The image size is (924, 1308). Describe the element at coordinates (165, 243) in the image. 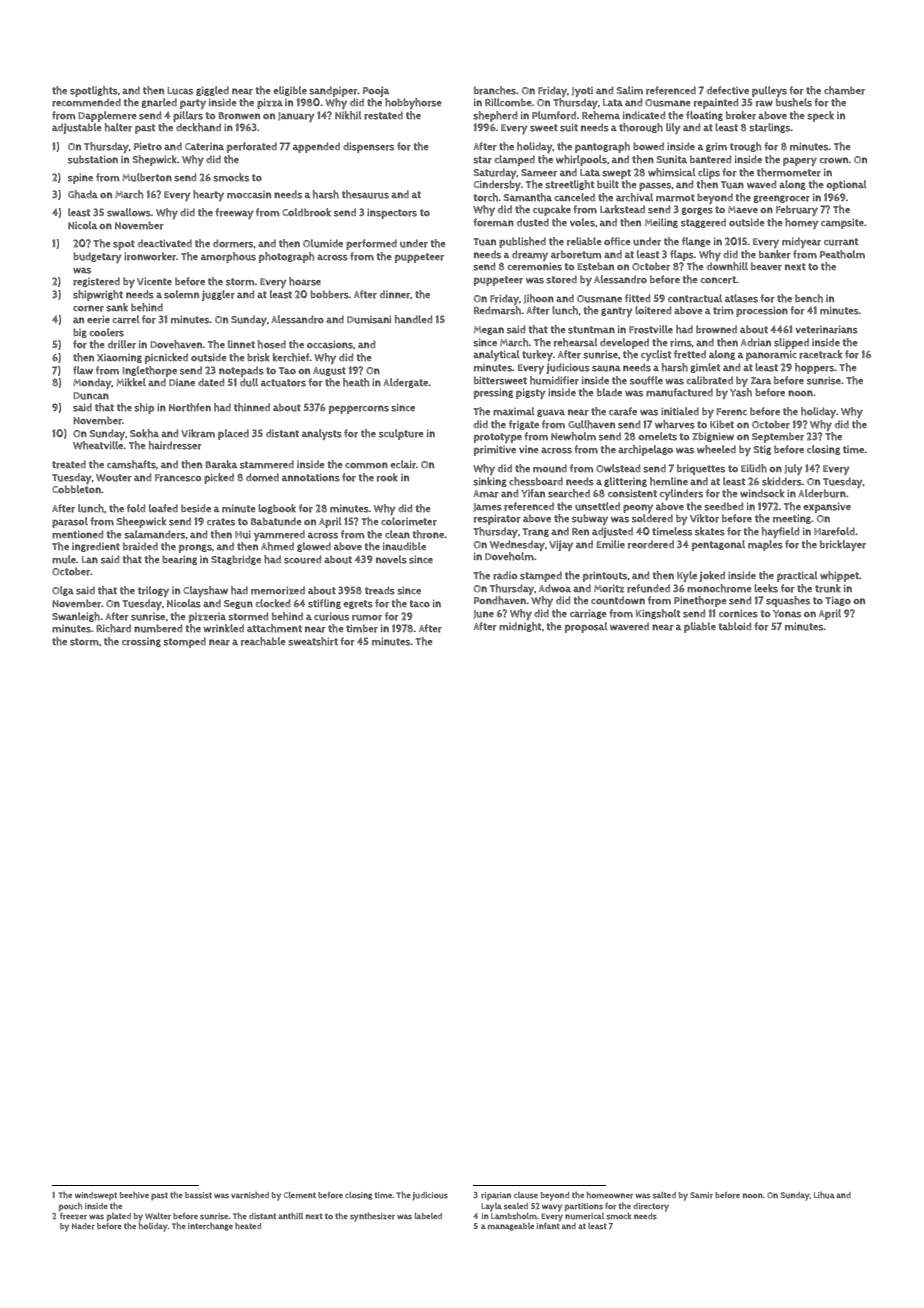

I see `deactivated` at that location.
